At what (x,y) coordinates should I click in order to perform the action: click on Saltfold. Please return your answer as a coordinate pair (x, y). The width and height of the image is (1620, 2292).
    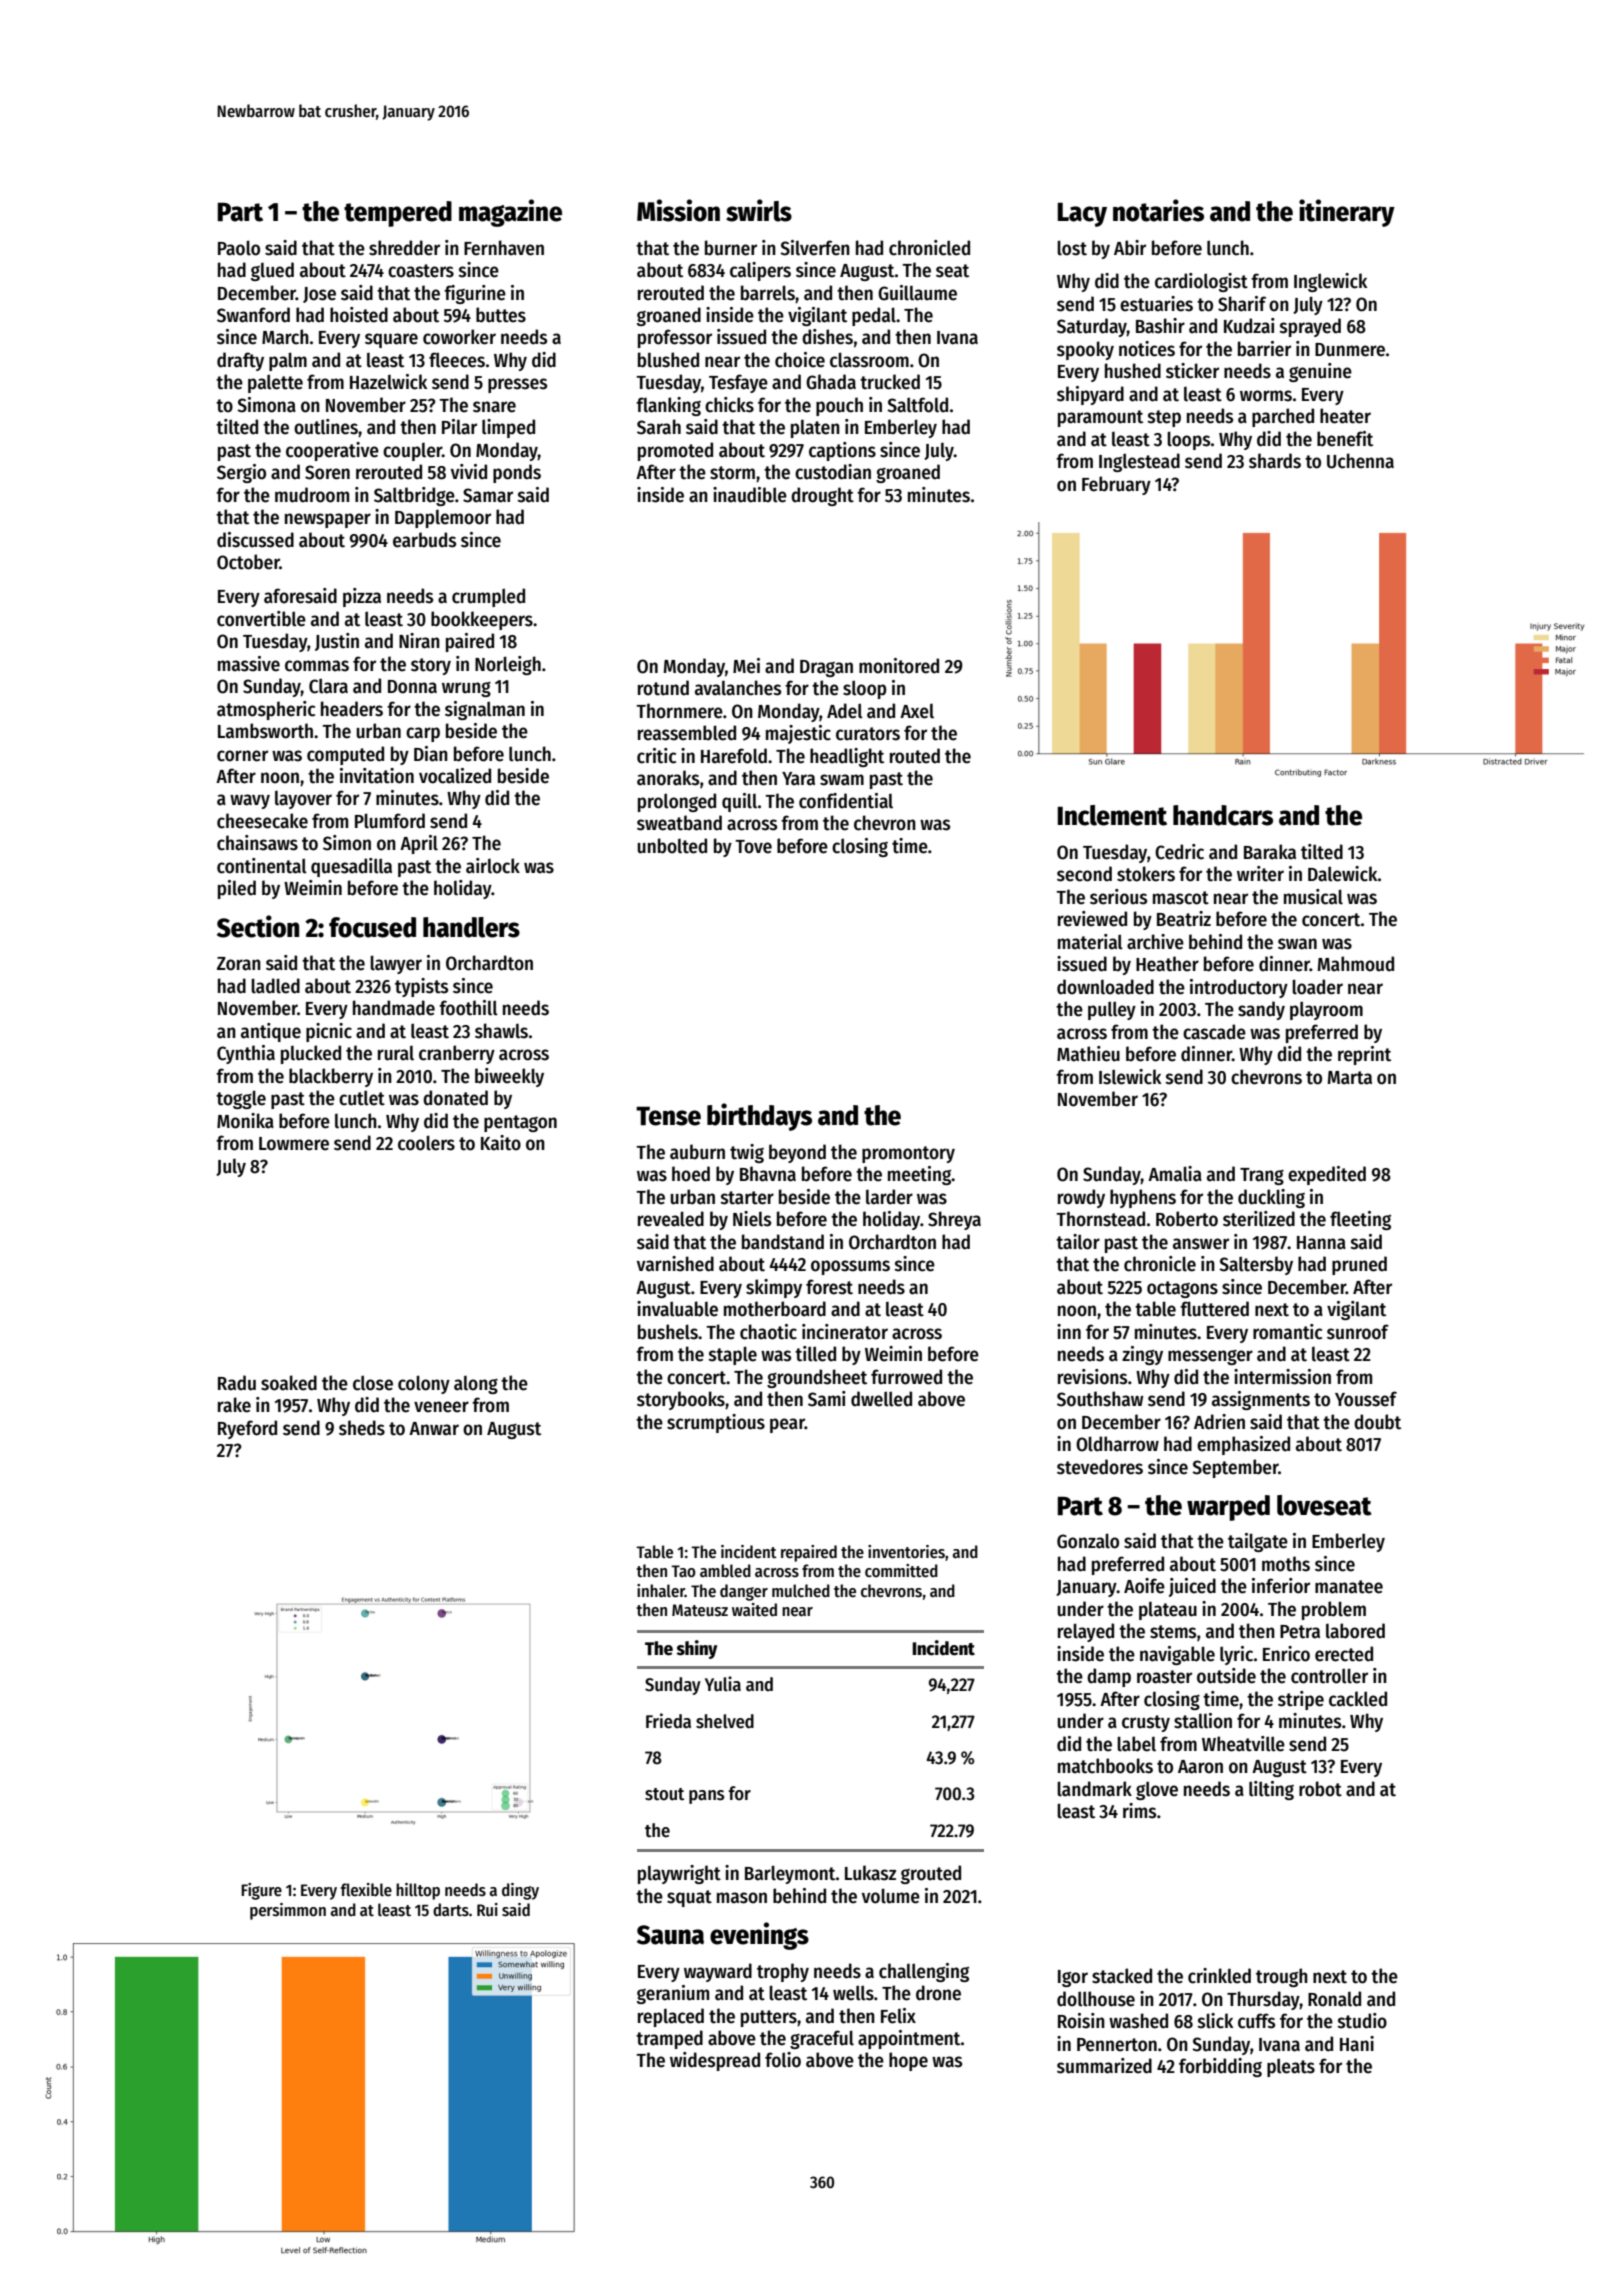
    Looking at the image, I should click on (917, 405).
